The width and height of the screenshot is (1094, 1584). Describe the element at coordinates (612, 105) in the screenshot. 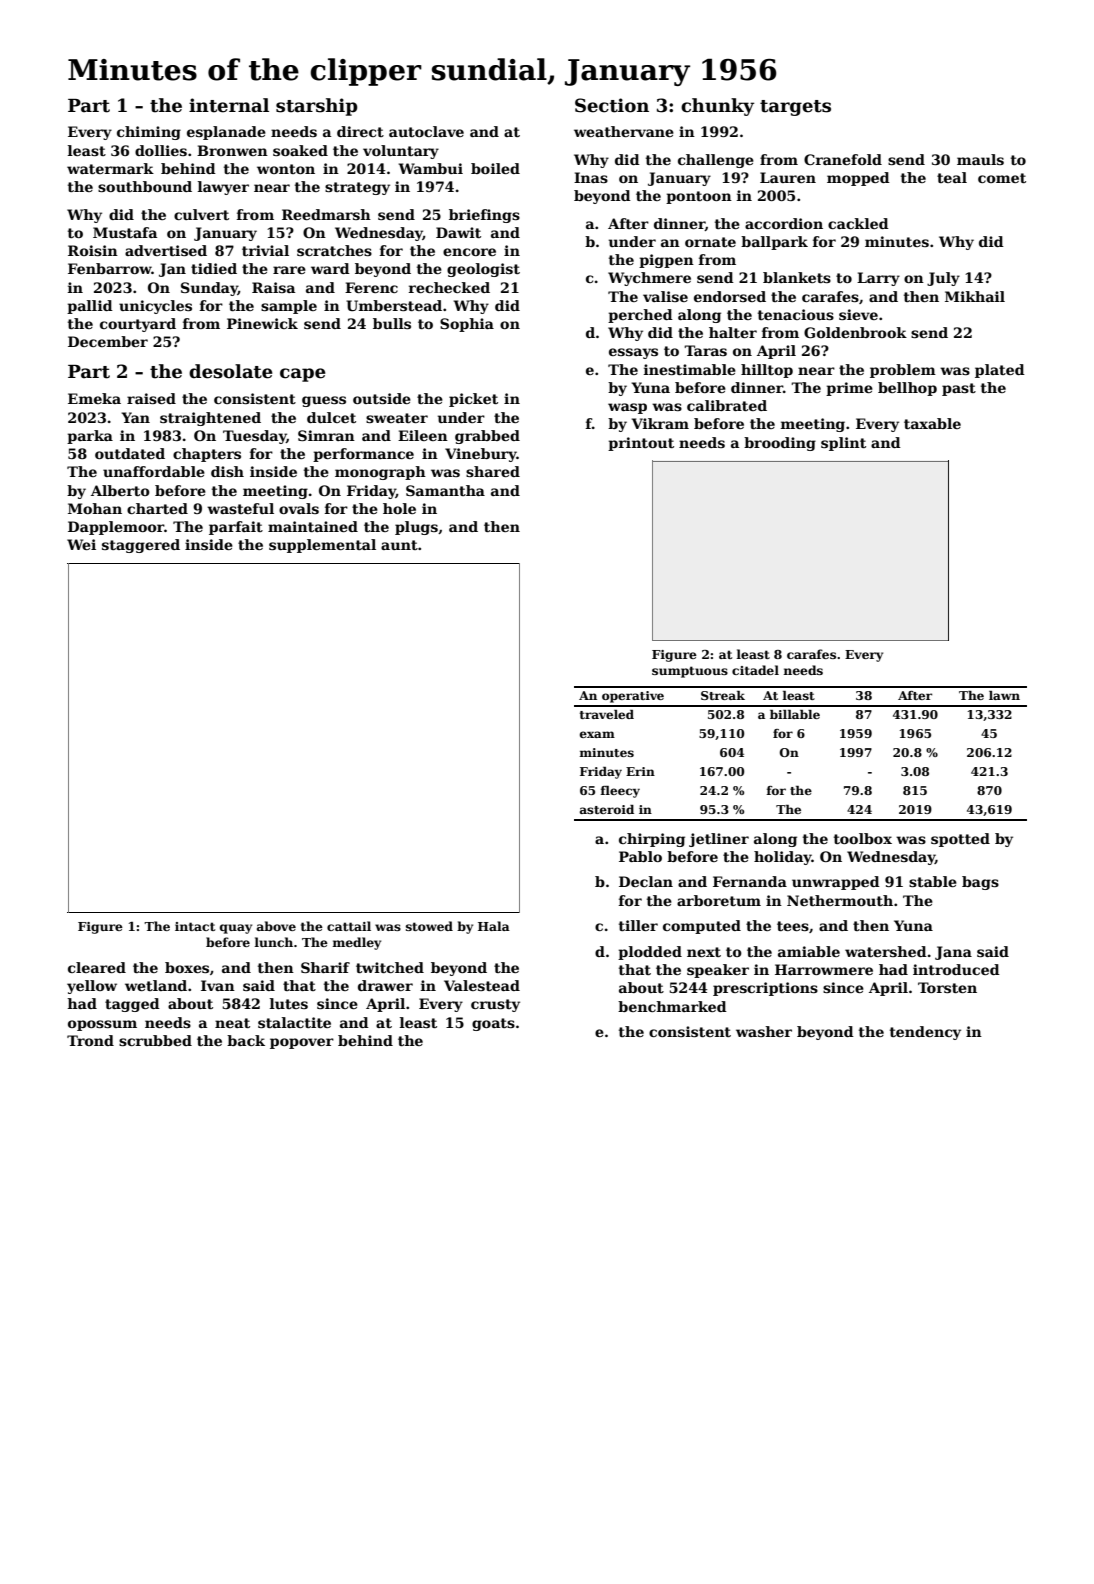

I see `Section` at that location.
